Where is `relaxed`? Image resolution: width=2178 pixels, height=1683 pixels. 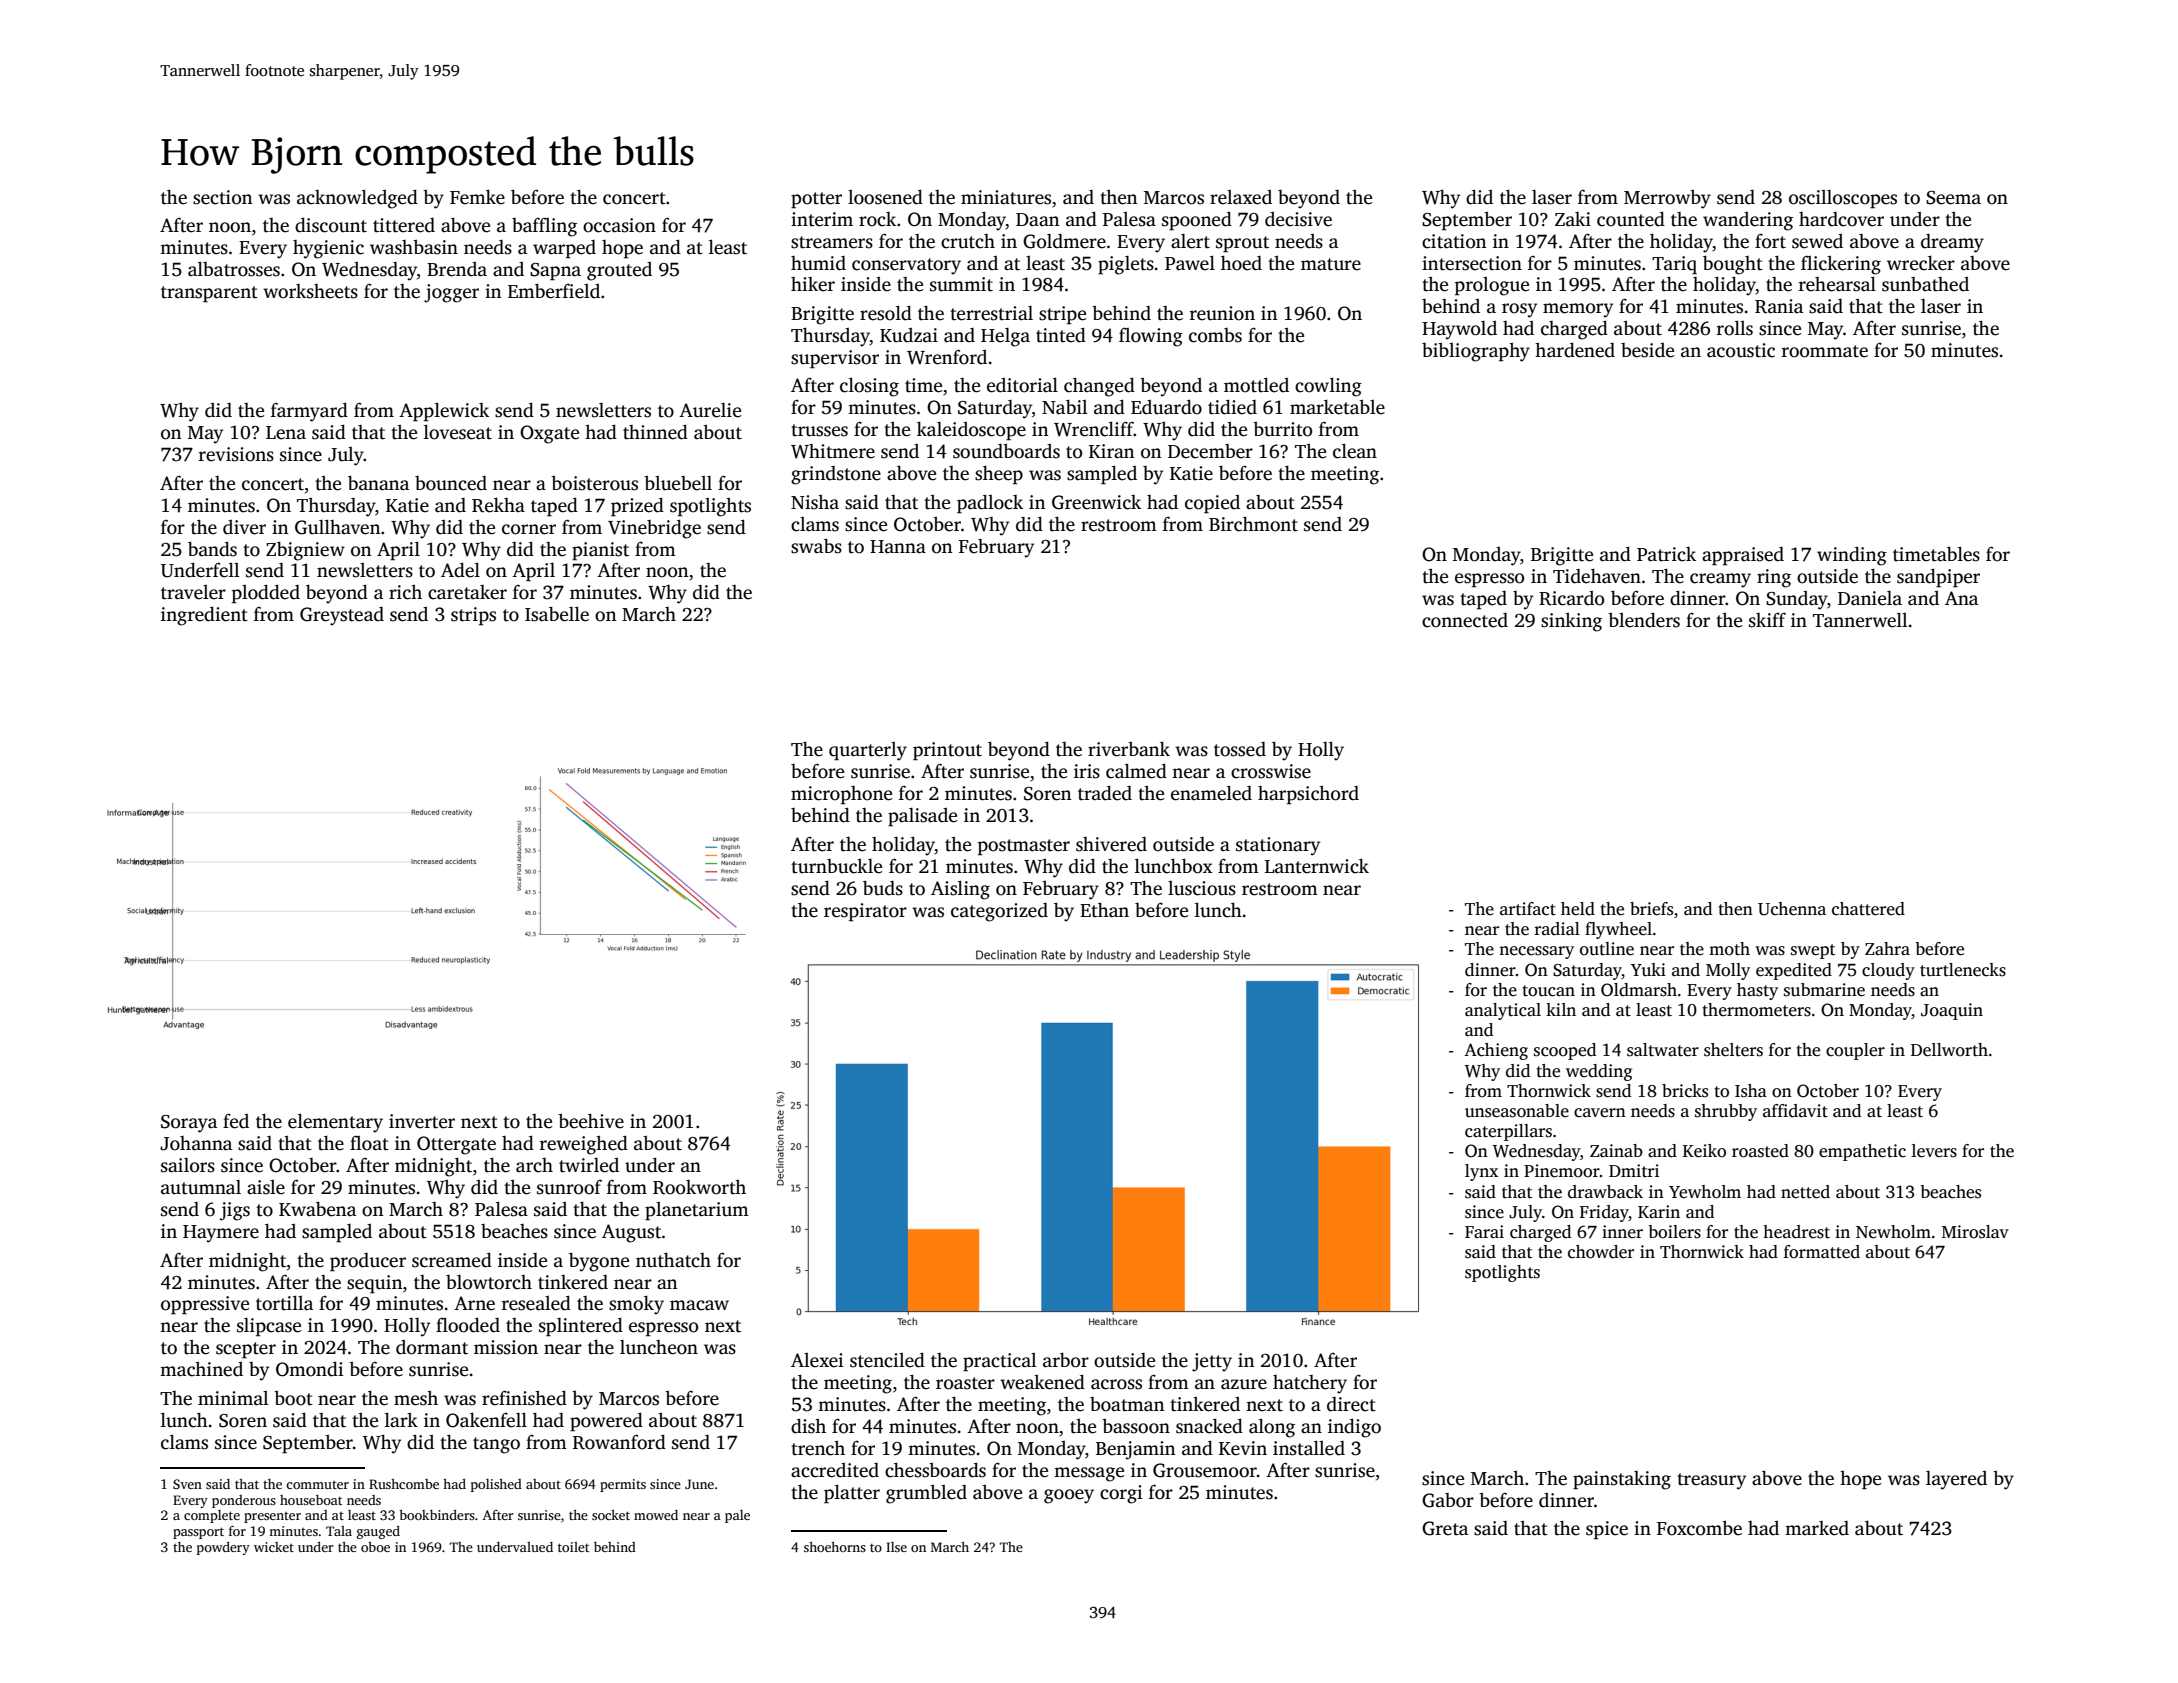
relaxed is located at coordinates (1241, 197).
